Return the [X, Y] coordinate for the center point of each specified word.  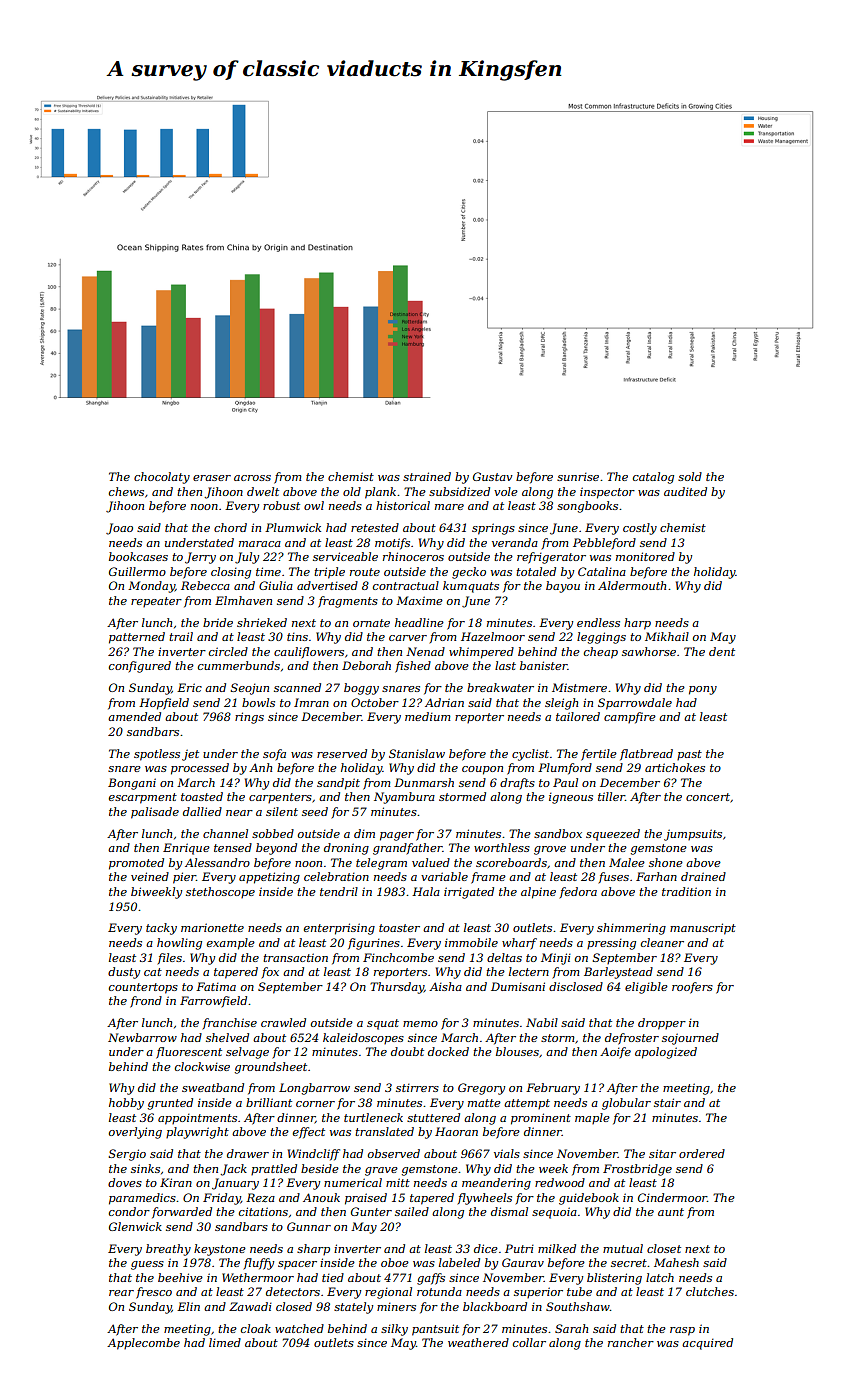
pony [703, 690]
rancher [631, 1342]
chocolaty [162, 478]
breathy [168, 1250]
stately [353, 1308]
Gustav [493, 476]
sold [690, 476]
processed [200, 769]
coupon [482, 770]
